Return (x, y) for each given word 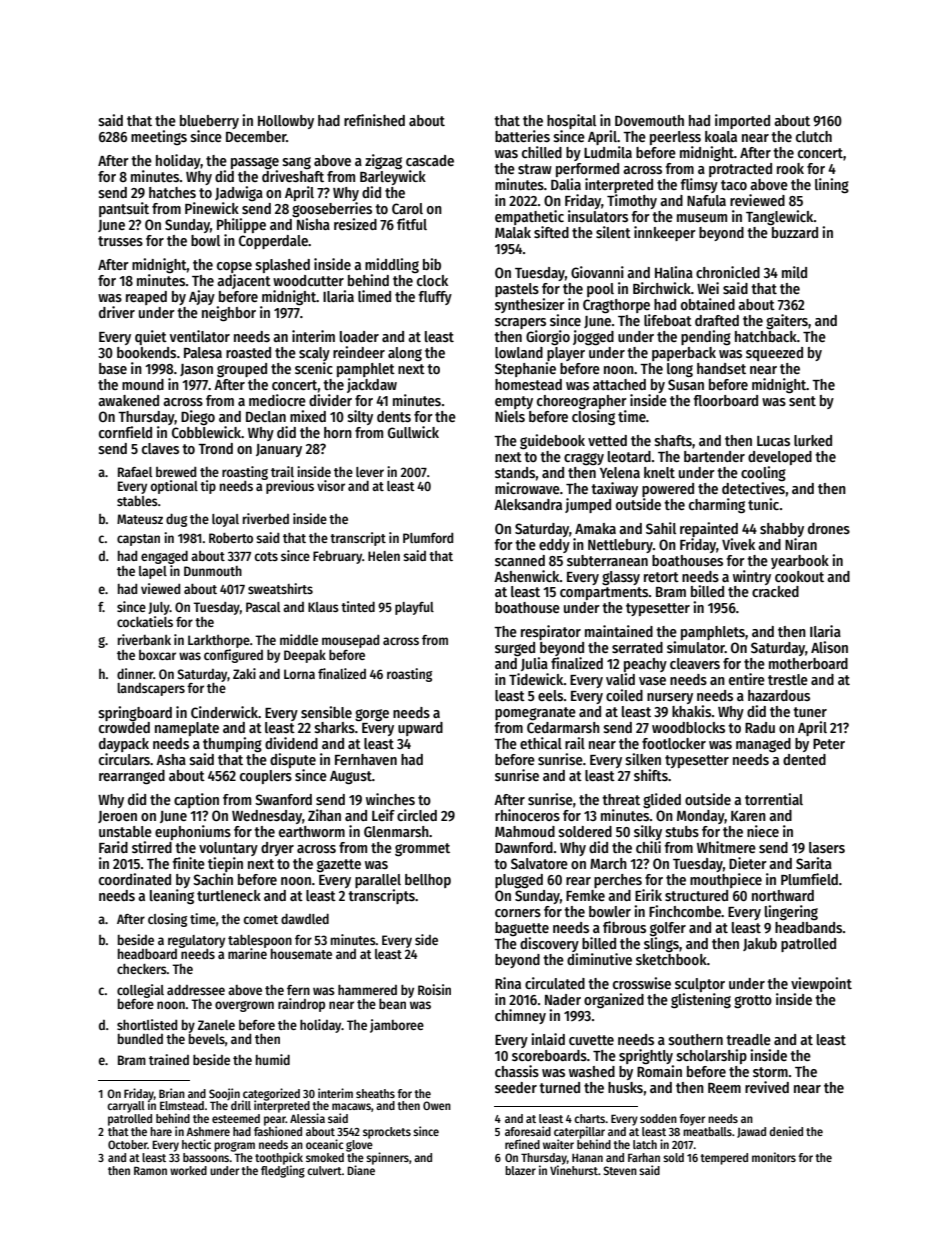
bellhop (428, 881)
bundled (140, 1039)
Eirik (648, 895)
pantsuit (124, 209)
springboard (135, 714)
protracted (740, 170)
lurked (813, 440)
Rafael (135, 472)
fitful (412, 224)
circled (417, 815)
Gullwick (413, 432)
